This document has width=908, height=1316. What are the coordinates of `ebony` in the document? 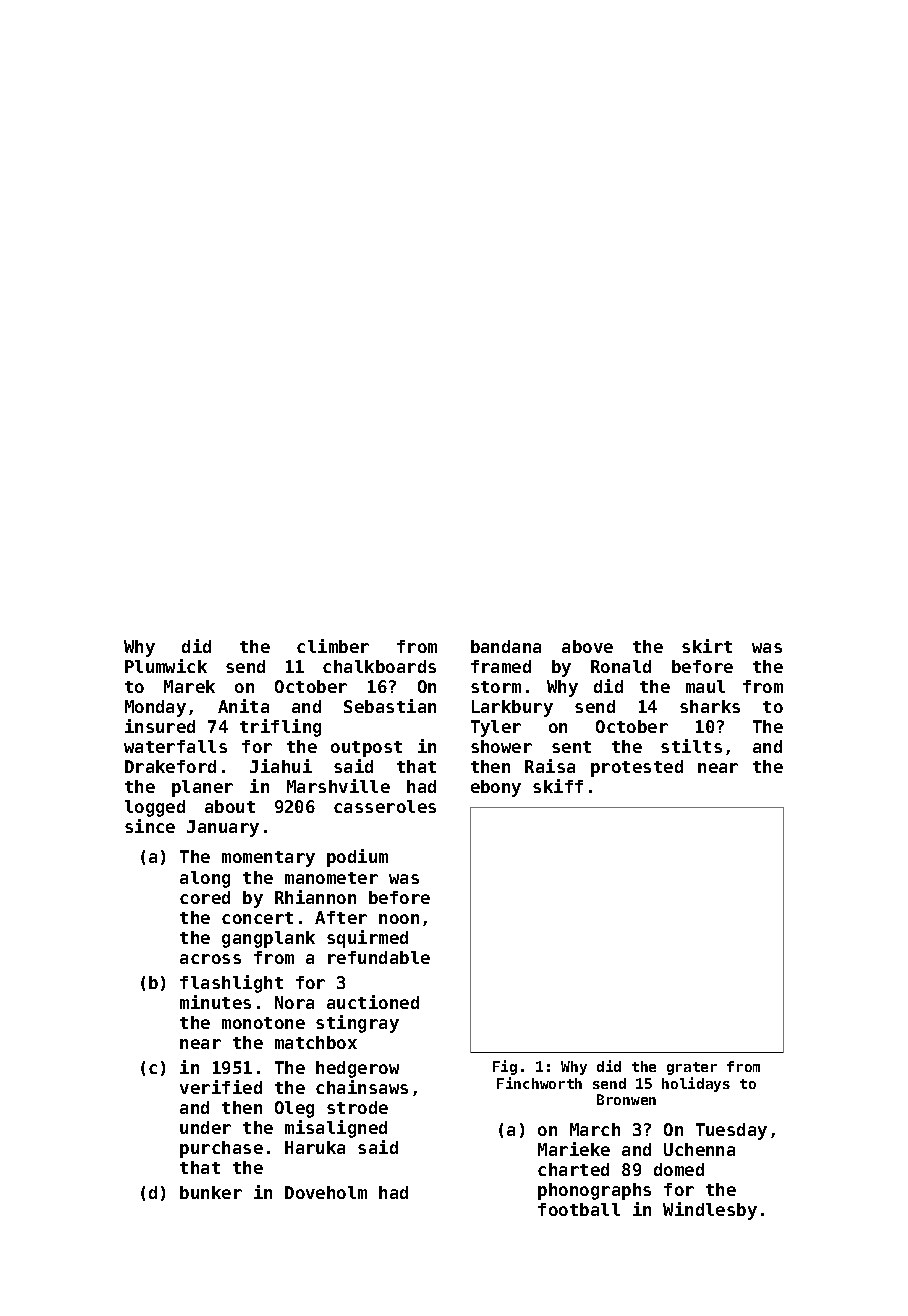 It's located at (496, 788).
